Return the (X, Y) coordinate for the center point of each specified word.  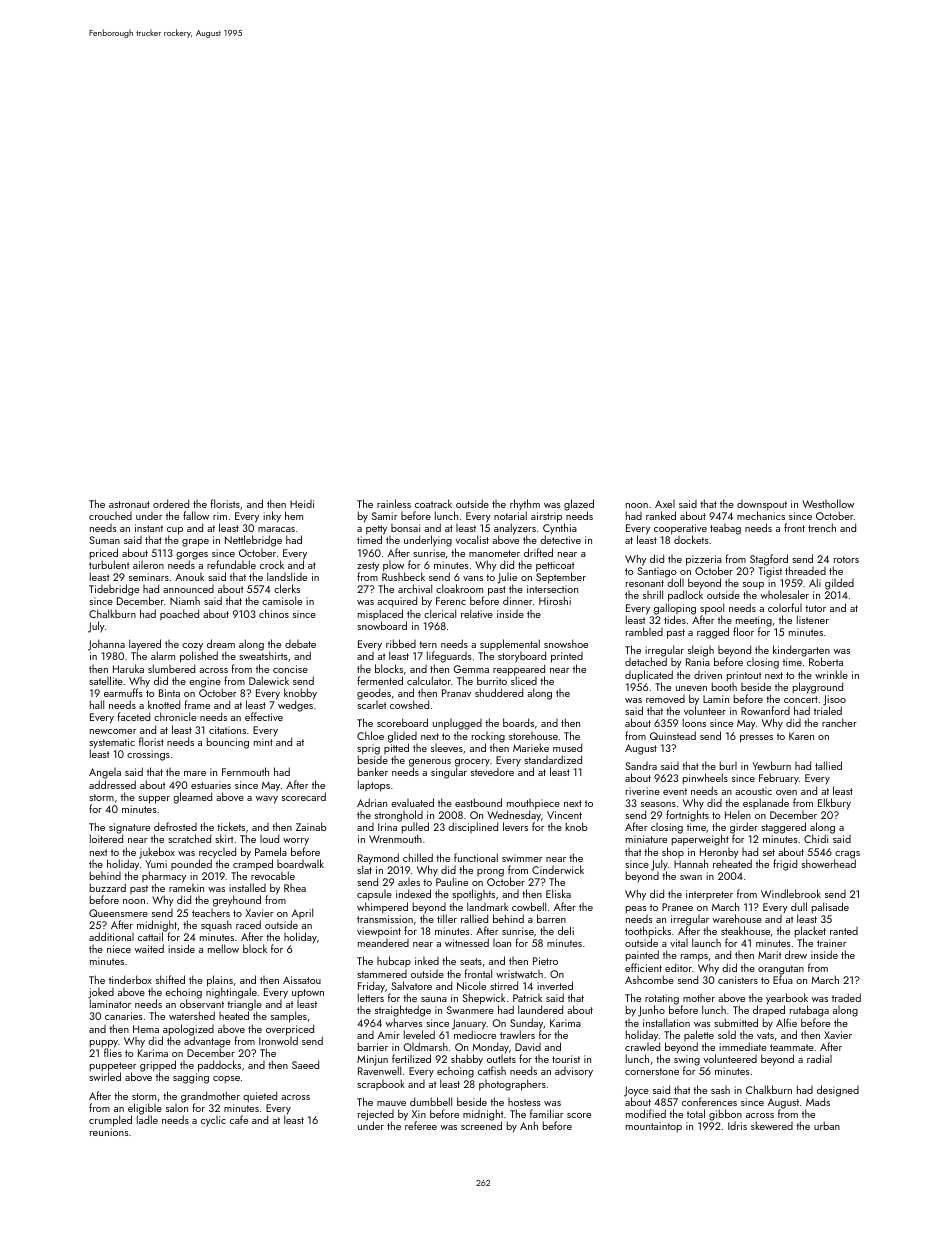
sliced (524, 680)
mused (567, 747)
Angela (105, 773)
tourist (566, 1059)
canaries (123, 1016)
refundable (231, 564)
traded (846, 997)
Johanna (106, 645)
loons (694, 722)
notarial (510, 515)
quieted (260, 1097)
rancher (839, 722)
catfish (492, 1071)
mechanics (761, 515)
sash (720, 1090)
